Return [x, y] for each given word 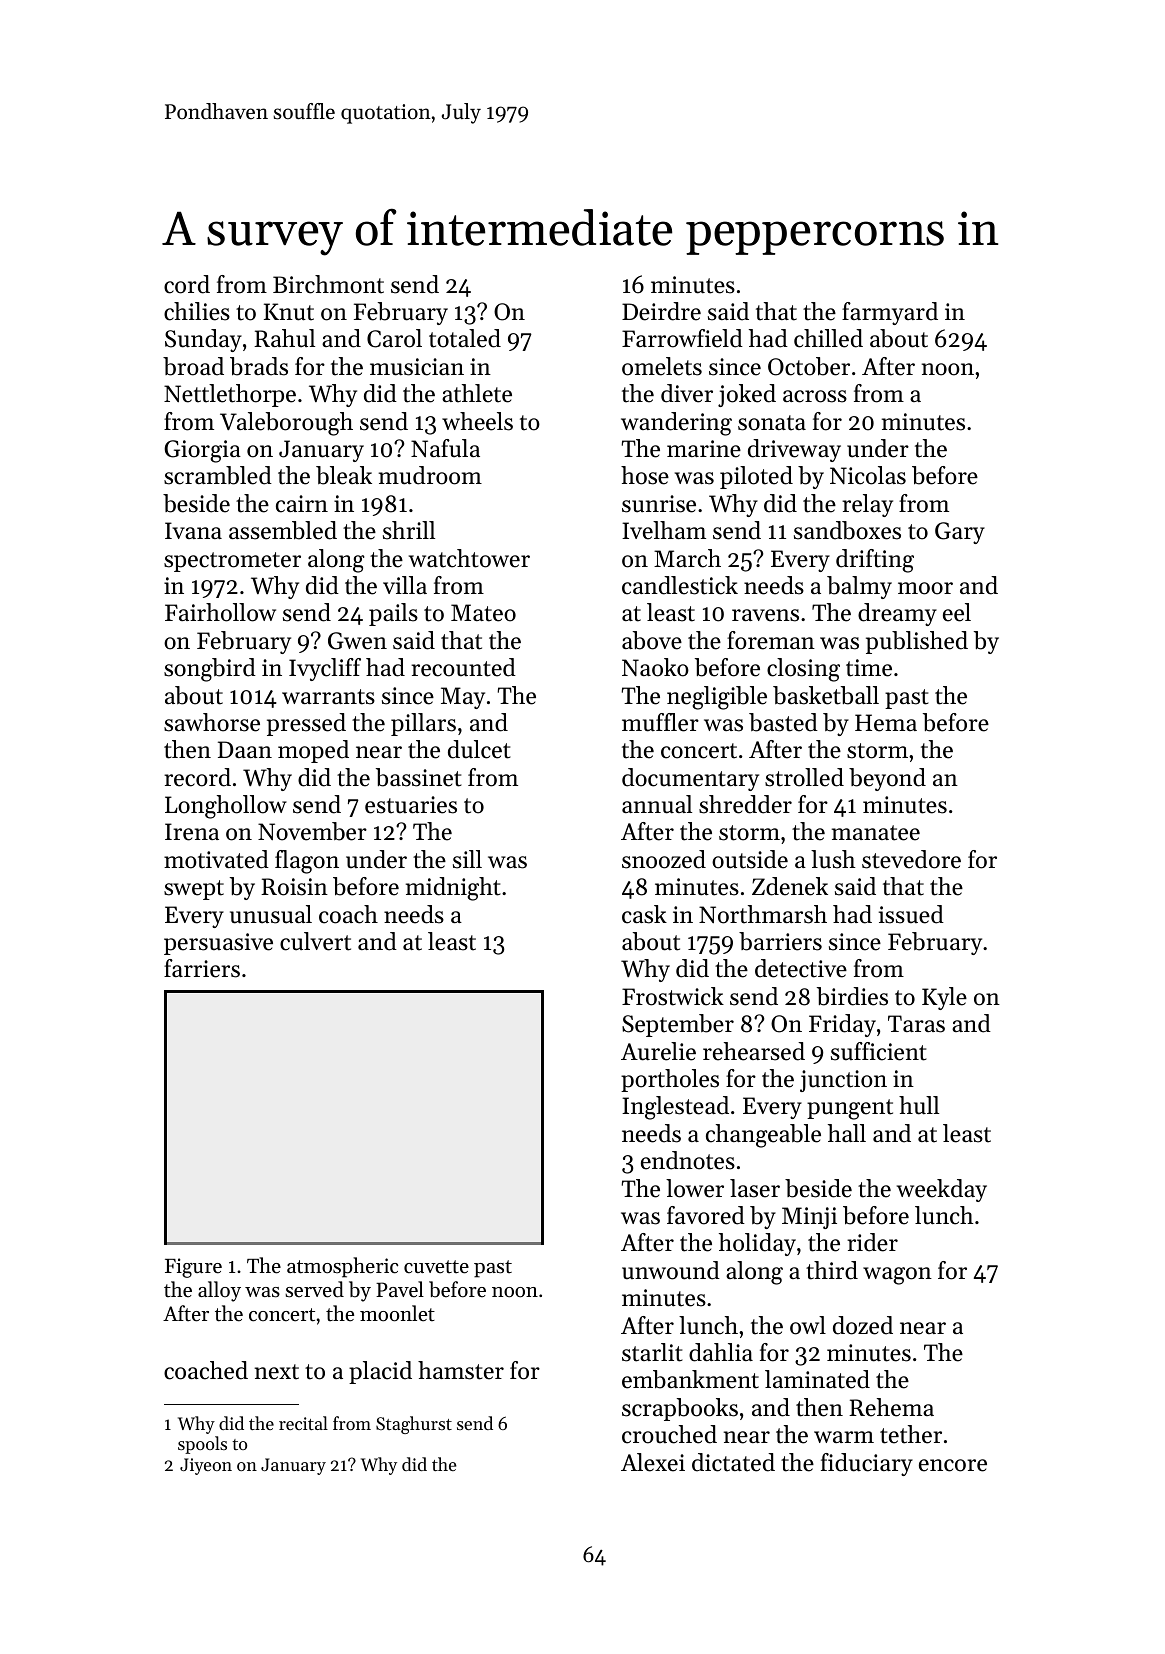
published [917, 642]
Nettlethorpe [230, 395]
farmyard [890, 313]
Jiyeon [206, 1466]
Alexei [653, 1462]
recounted [463, 667]
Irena [192, 832]
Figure [193, 1268]
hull [919, 1105]
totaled [465, 338]
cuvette [436, 1267]
